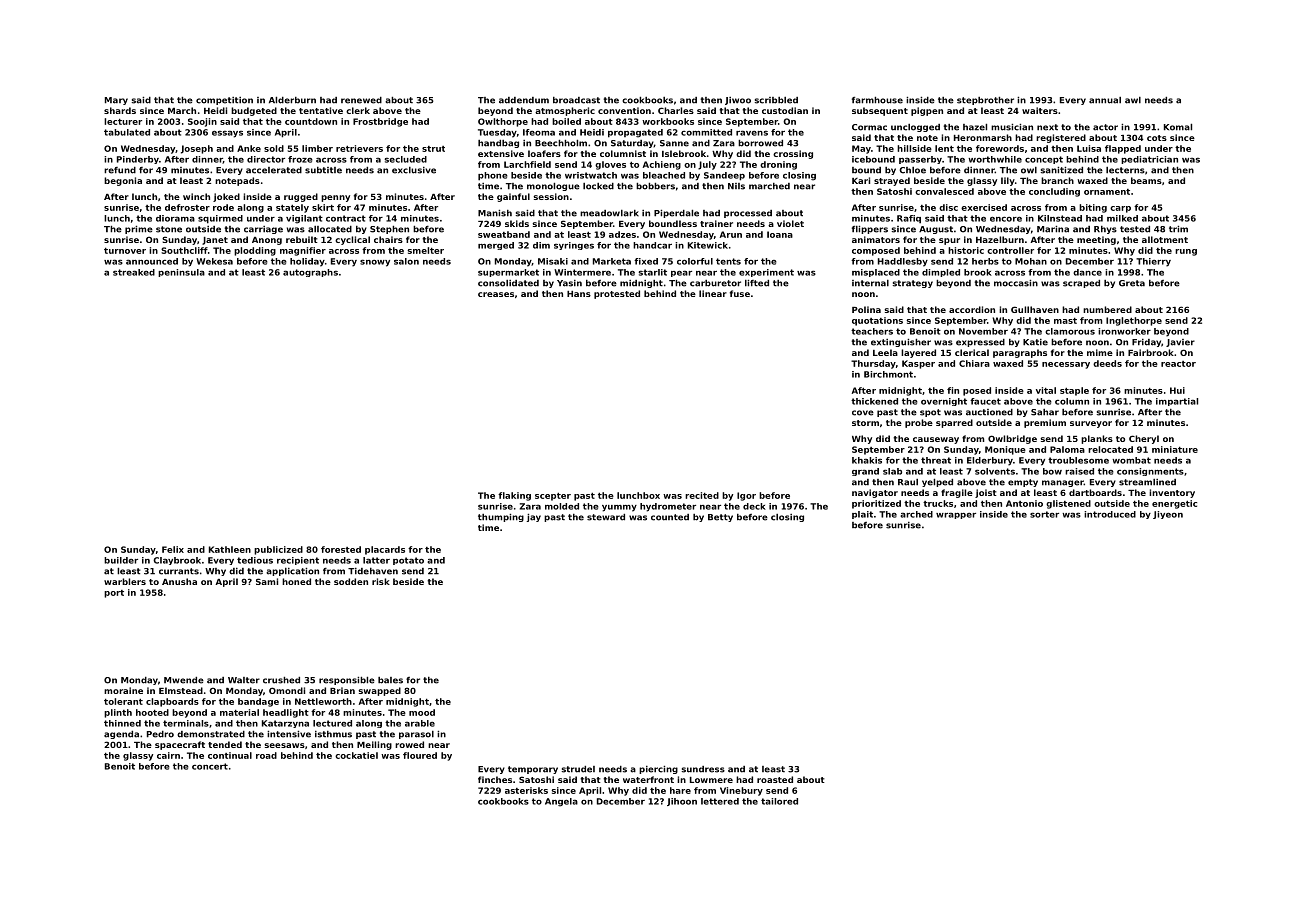 The image size is (1308, 924). Describe the element at coordinates (869, 127) in the image. I see `Cormac` at that location.
